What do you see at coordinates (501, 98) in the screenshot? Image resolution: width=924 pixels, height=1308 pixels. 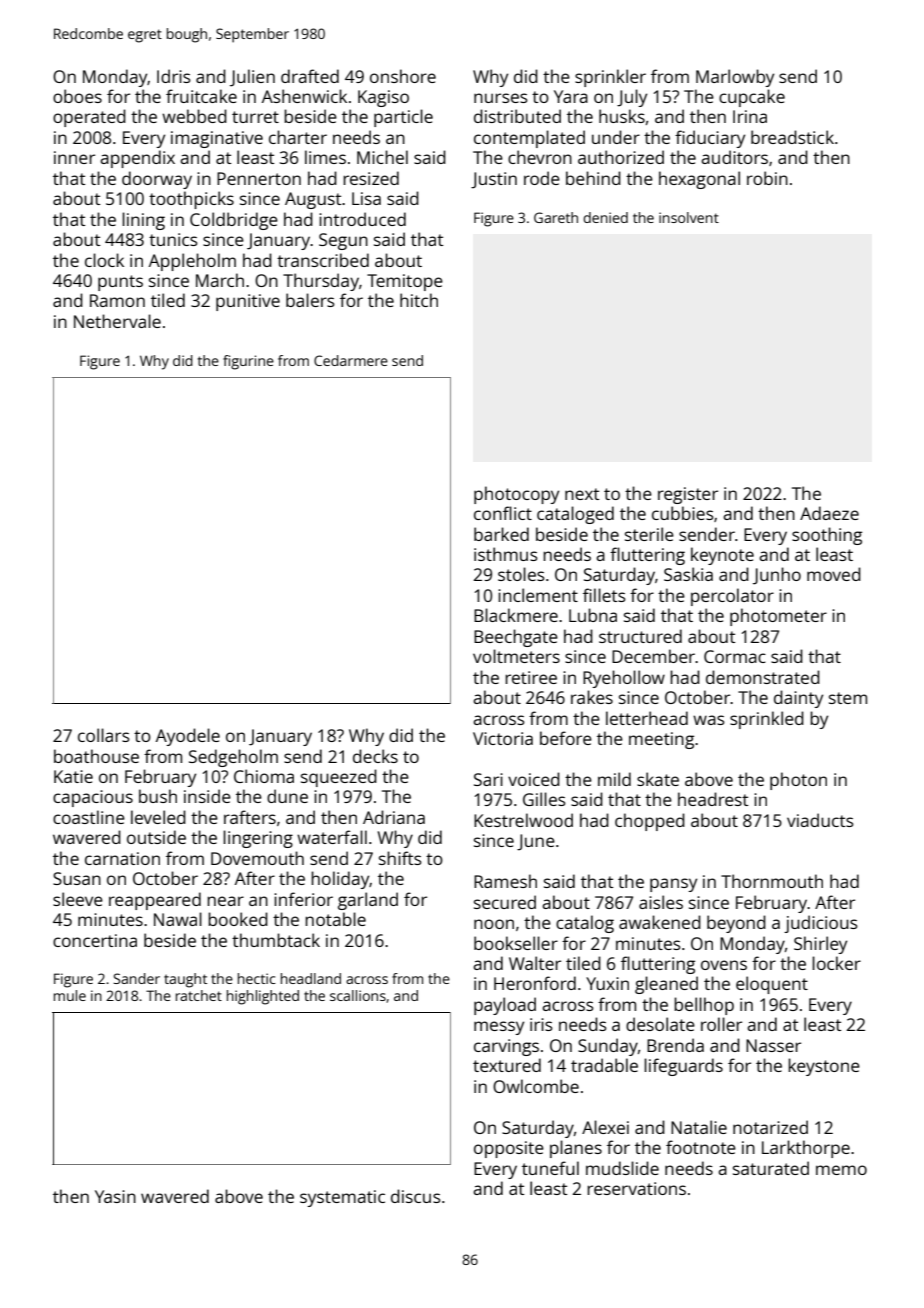 I see `nurses` at bounding box center [501, 98].
